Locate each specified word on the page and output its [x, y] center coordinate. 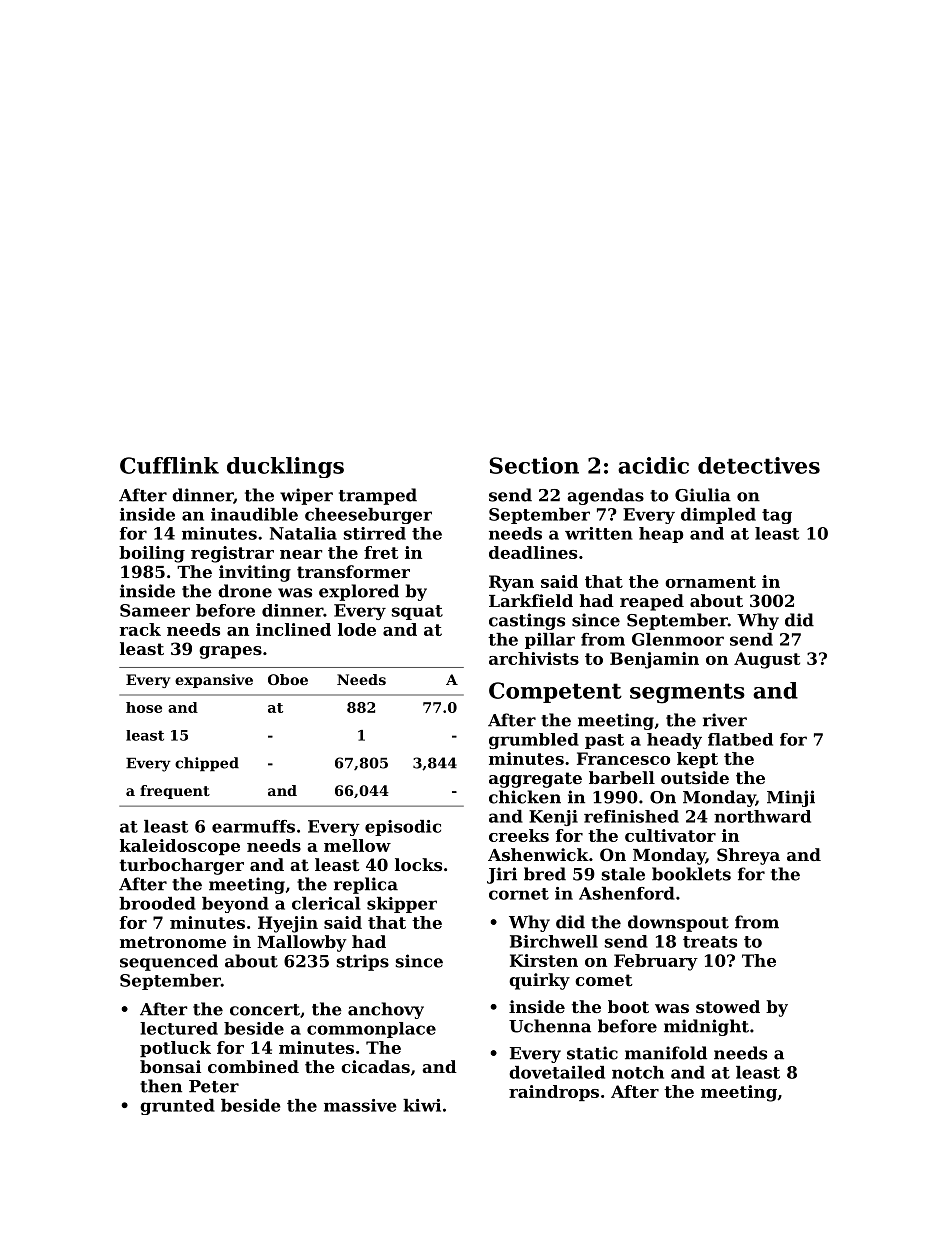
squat [417, 612]
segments [687, 693]
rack [140, 629]
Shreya [748, 856]
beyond [235, 905]
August [767, 660]
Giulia [703, 495]
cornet [519, 894]
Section [534, 465]
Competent [555, 692]
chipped [207, 764]
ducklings [285, 467]
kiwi [422, 1105]
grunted [177, 1107]
